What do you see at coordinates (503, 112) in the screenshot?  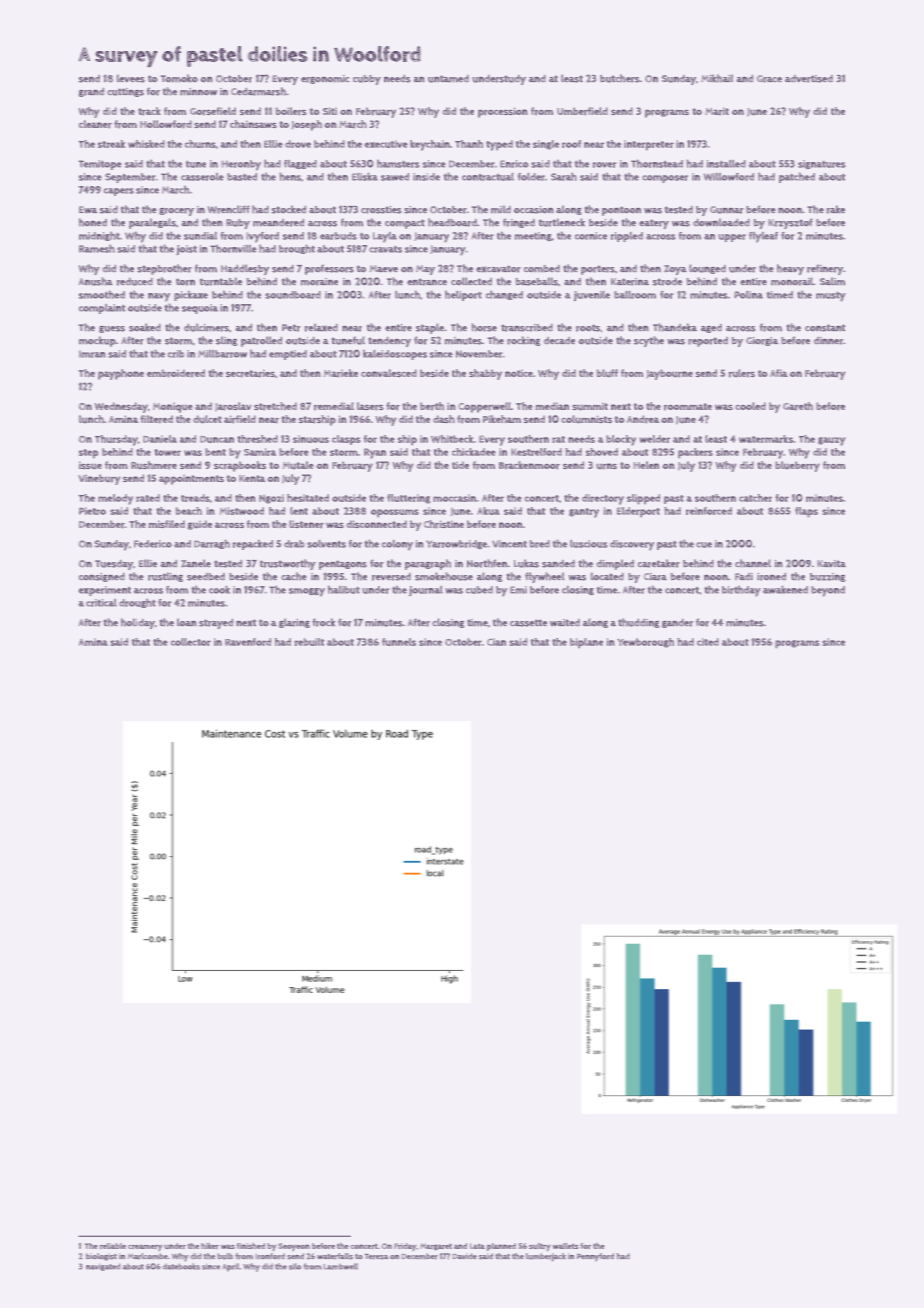 I see `procession` at bounding box center [503, 112].
